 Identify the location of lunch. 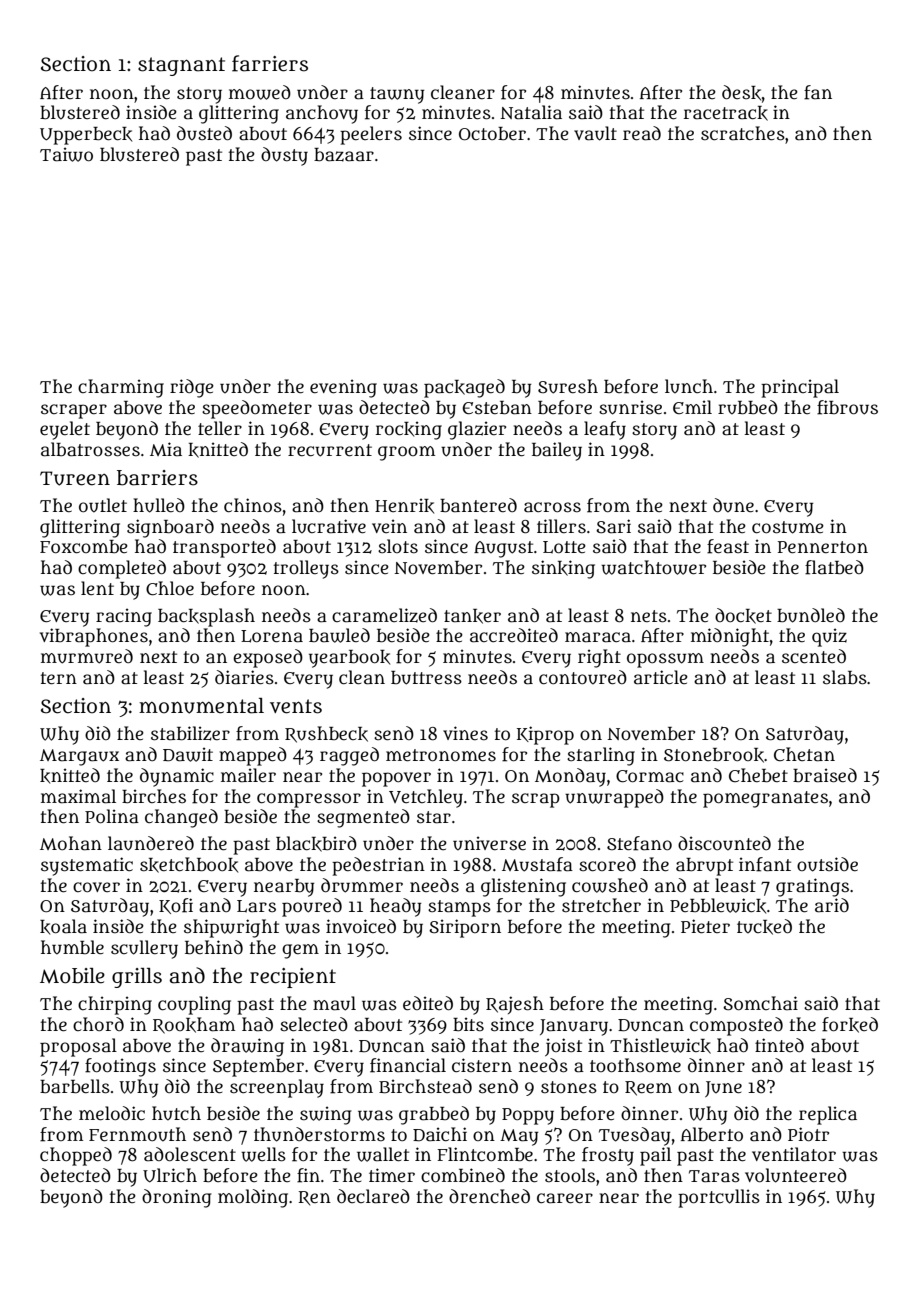
(689, 386).
